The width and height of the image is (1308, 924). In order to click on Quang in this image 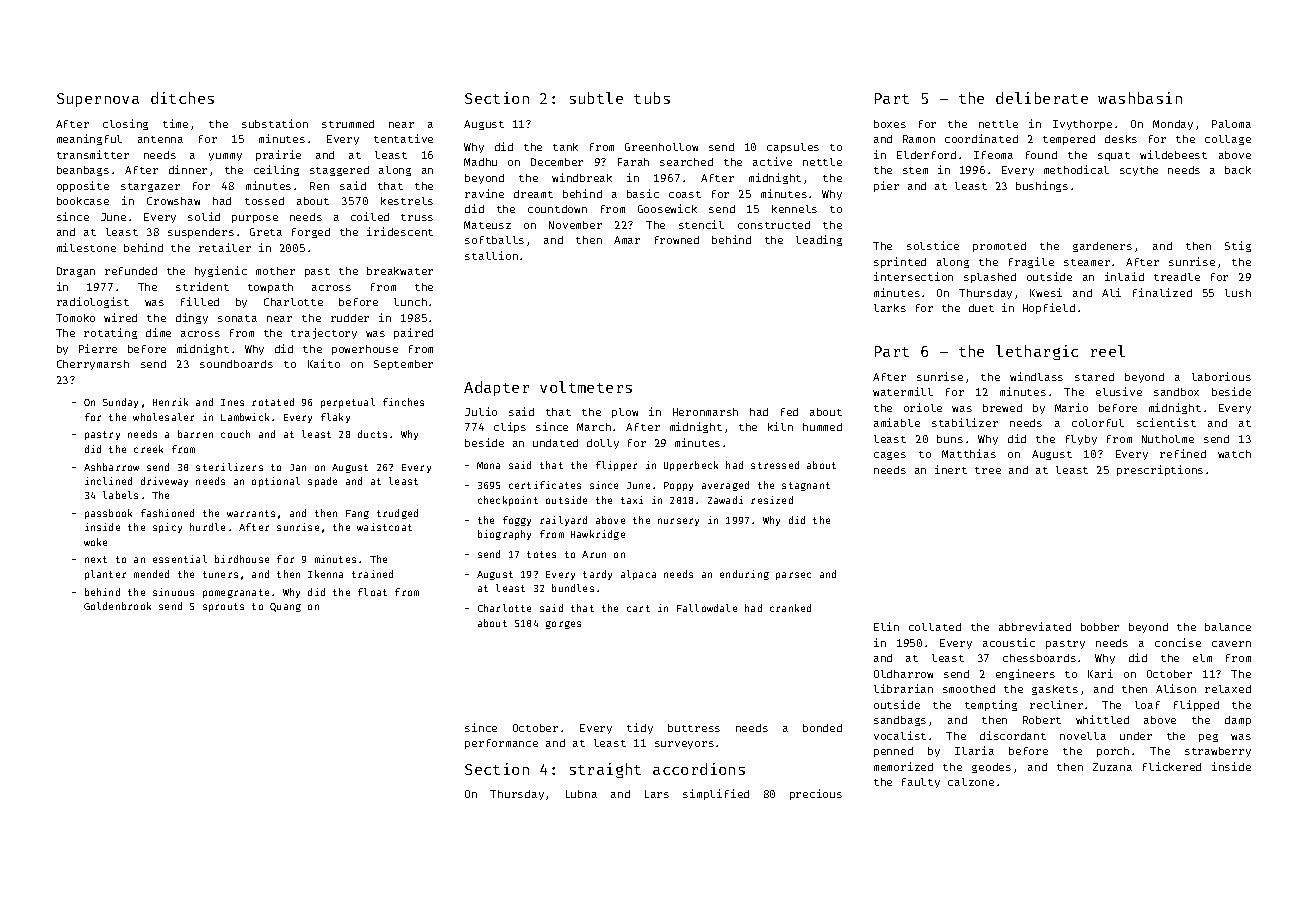, I will do `click(285, 607)`.
